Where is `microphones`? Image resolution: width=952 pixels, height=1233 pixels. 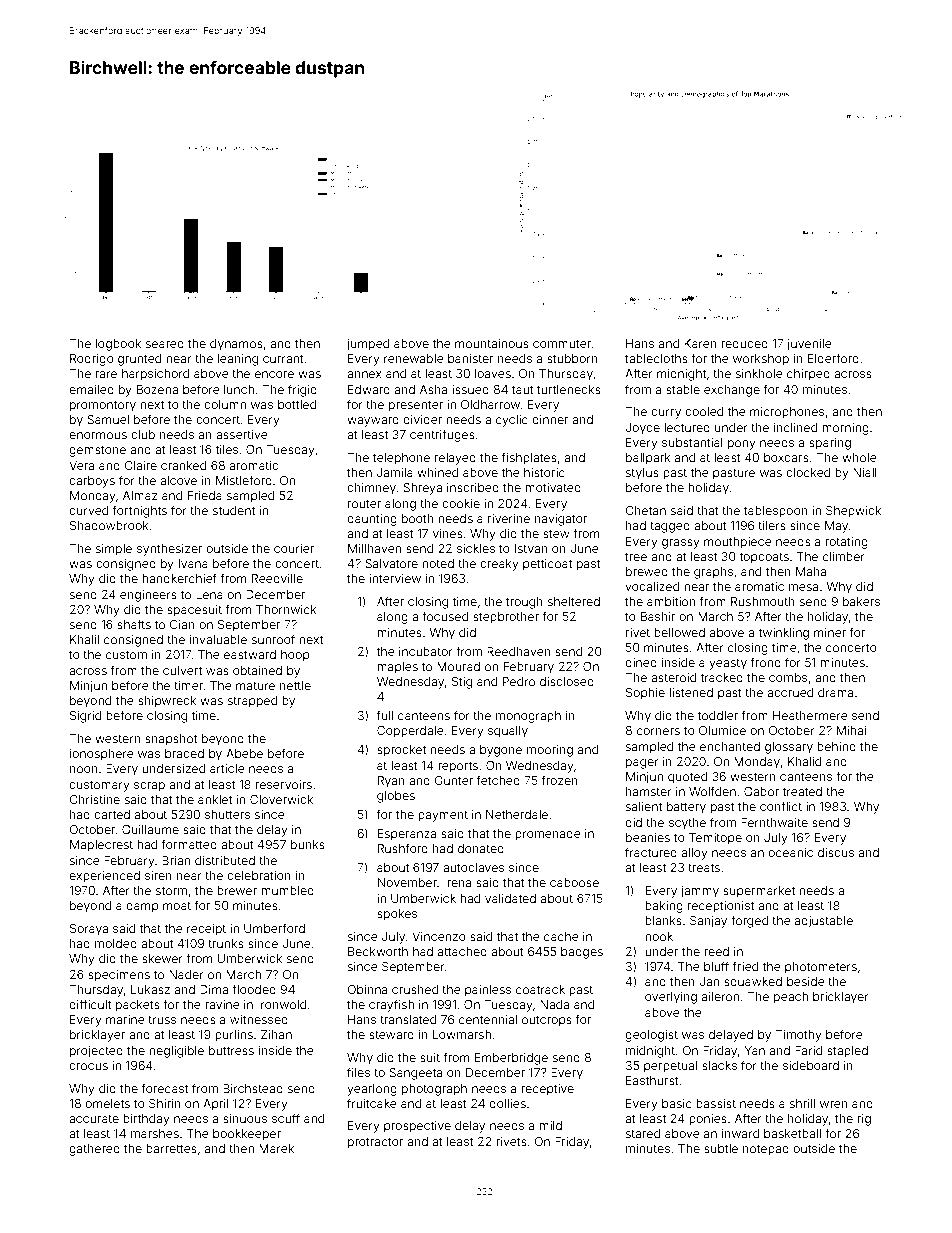
microphones is located at coordinates (787, 413).
